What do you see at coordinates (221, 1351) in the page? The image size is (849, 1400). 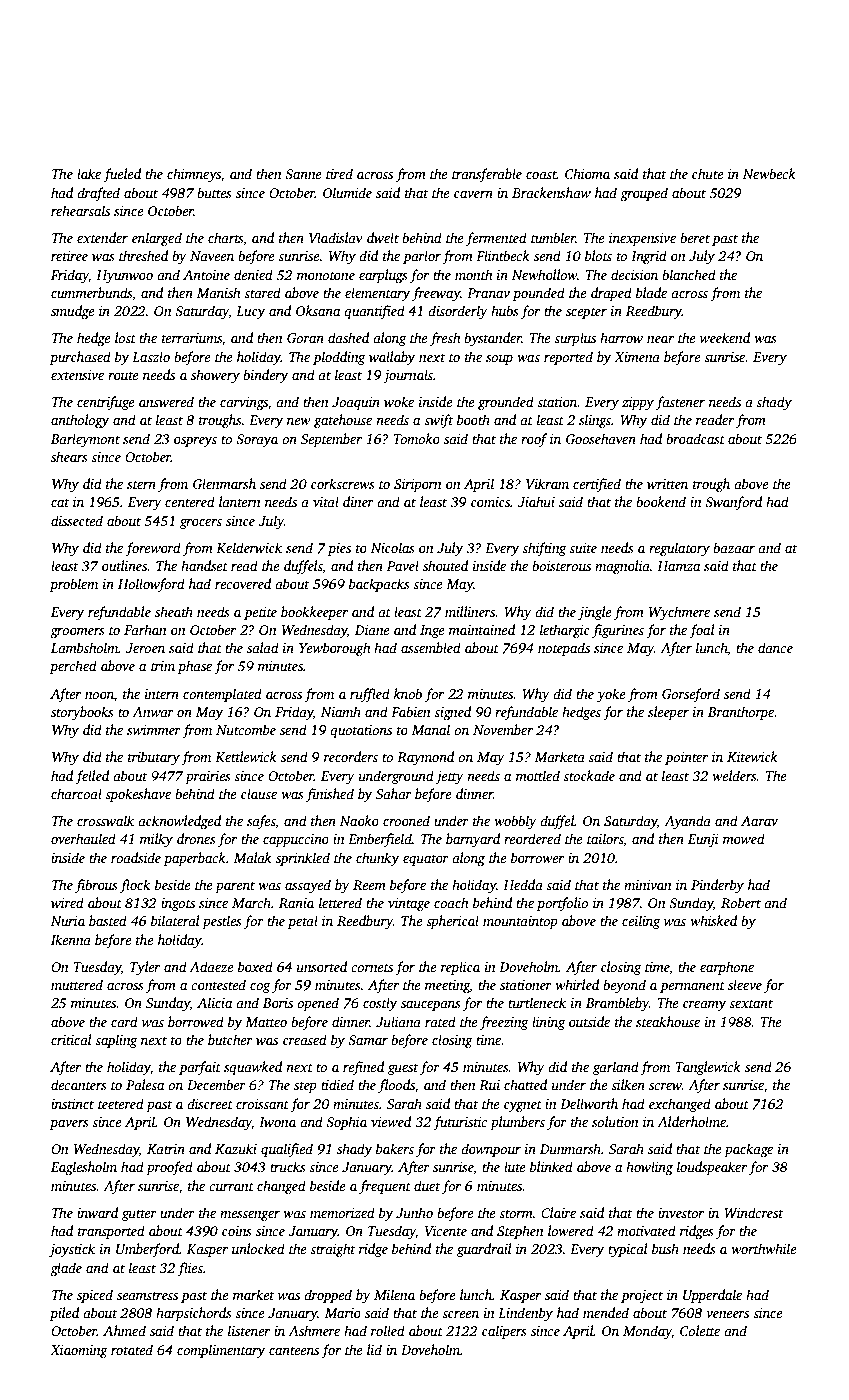 I see `complimentary` at bounding box center [221, 1351].
